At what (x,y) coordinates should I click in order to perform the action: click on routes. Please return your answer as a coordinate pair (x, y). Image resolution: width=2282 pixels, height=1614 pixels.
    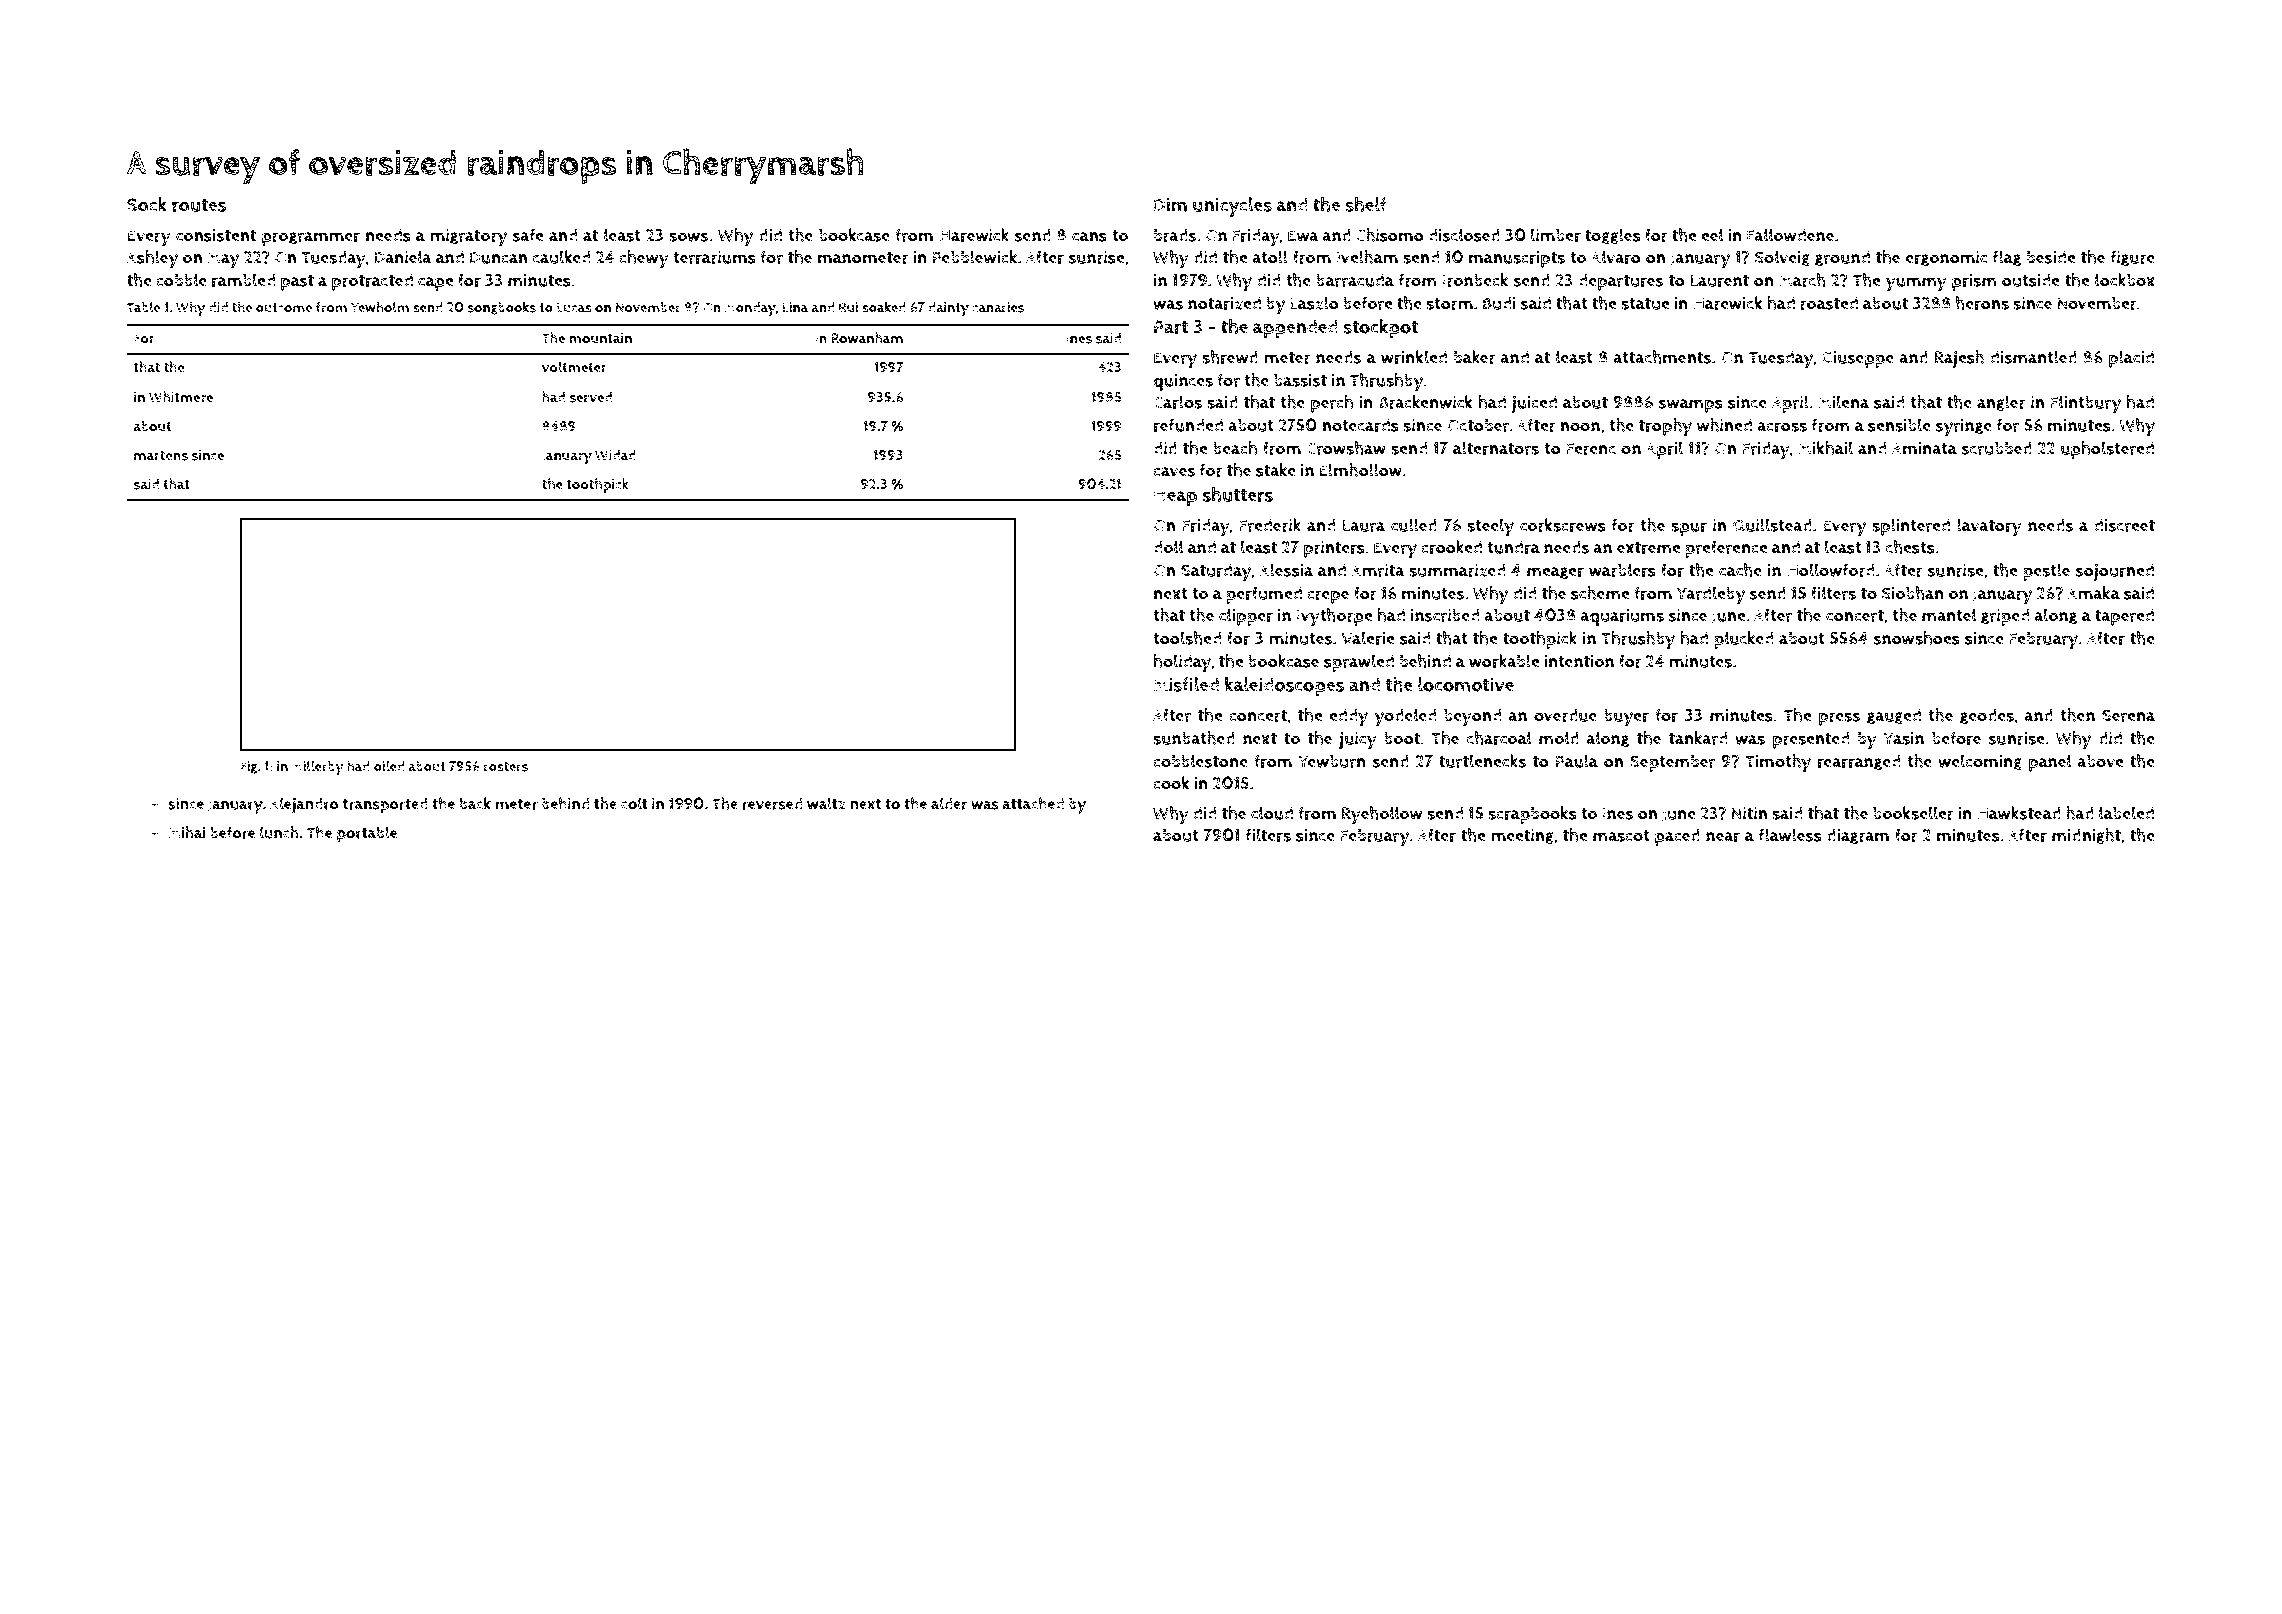
    Looking at the image, I should click on (199, 205).
